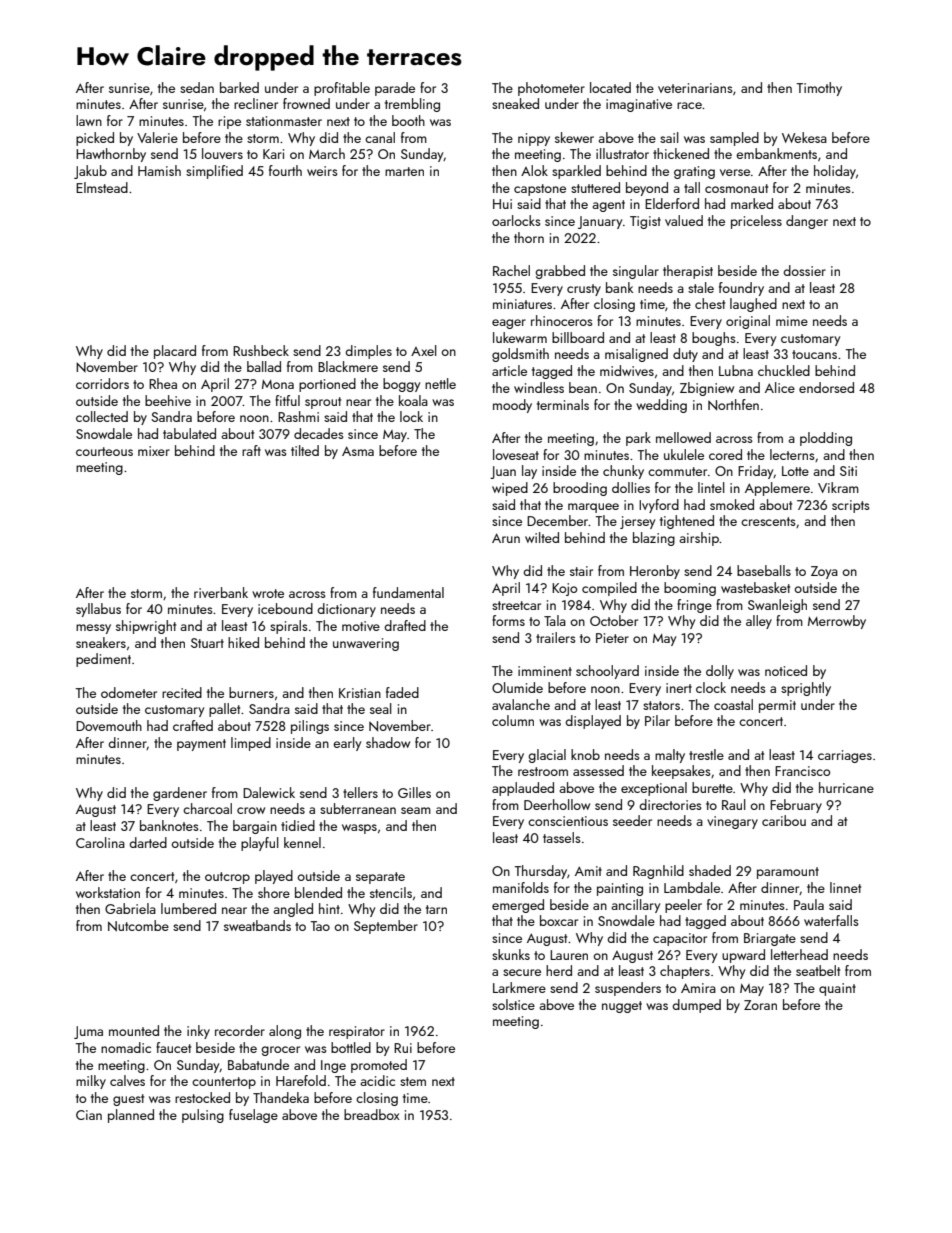 The width and height of the page is (952, 1233). What do you see at coordinates (555, 620) in the page?
I see `Tala` at bounding box center [555, 620].
